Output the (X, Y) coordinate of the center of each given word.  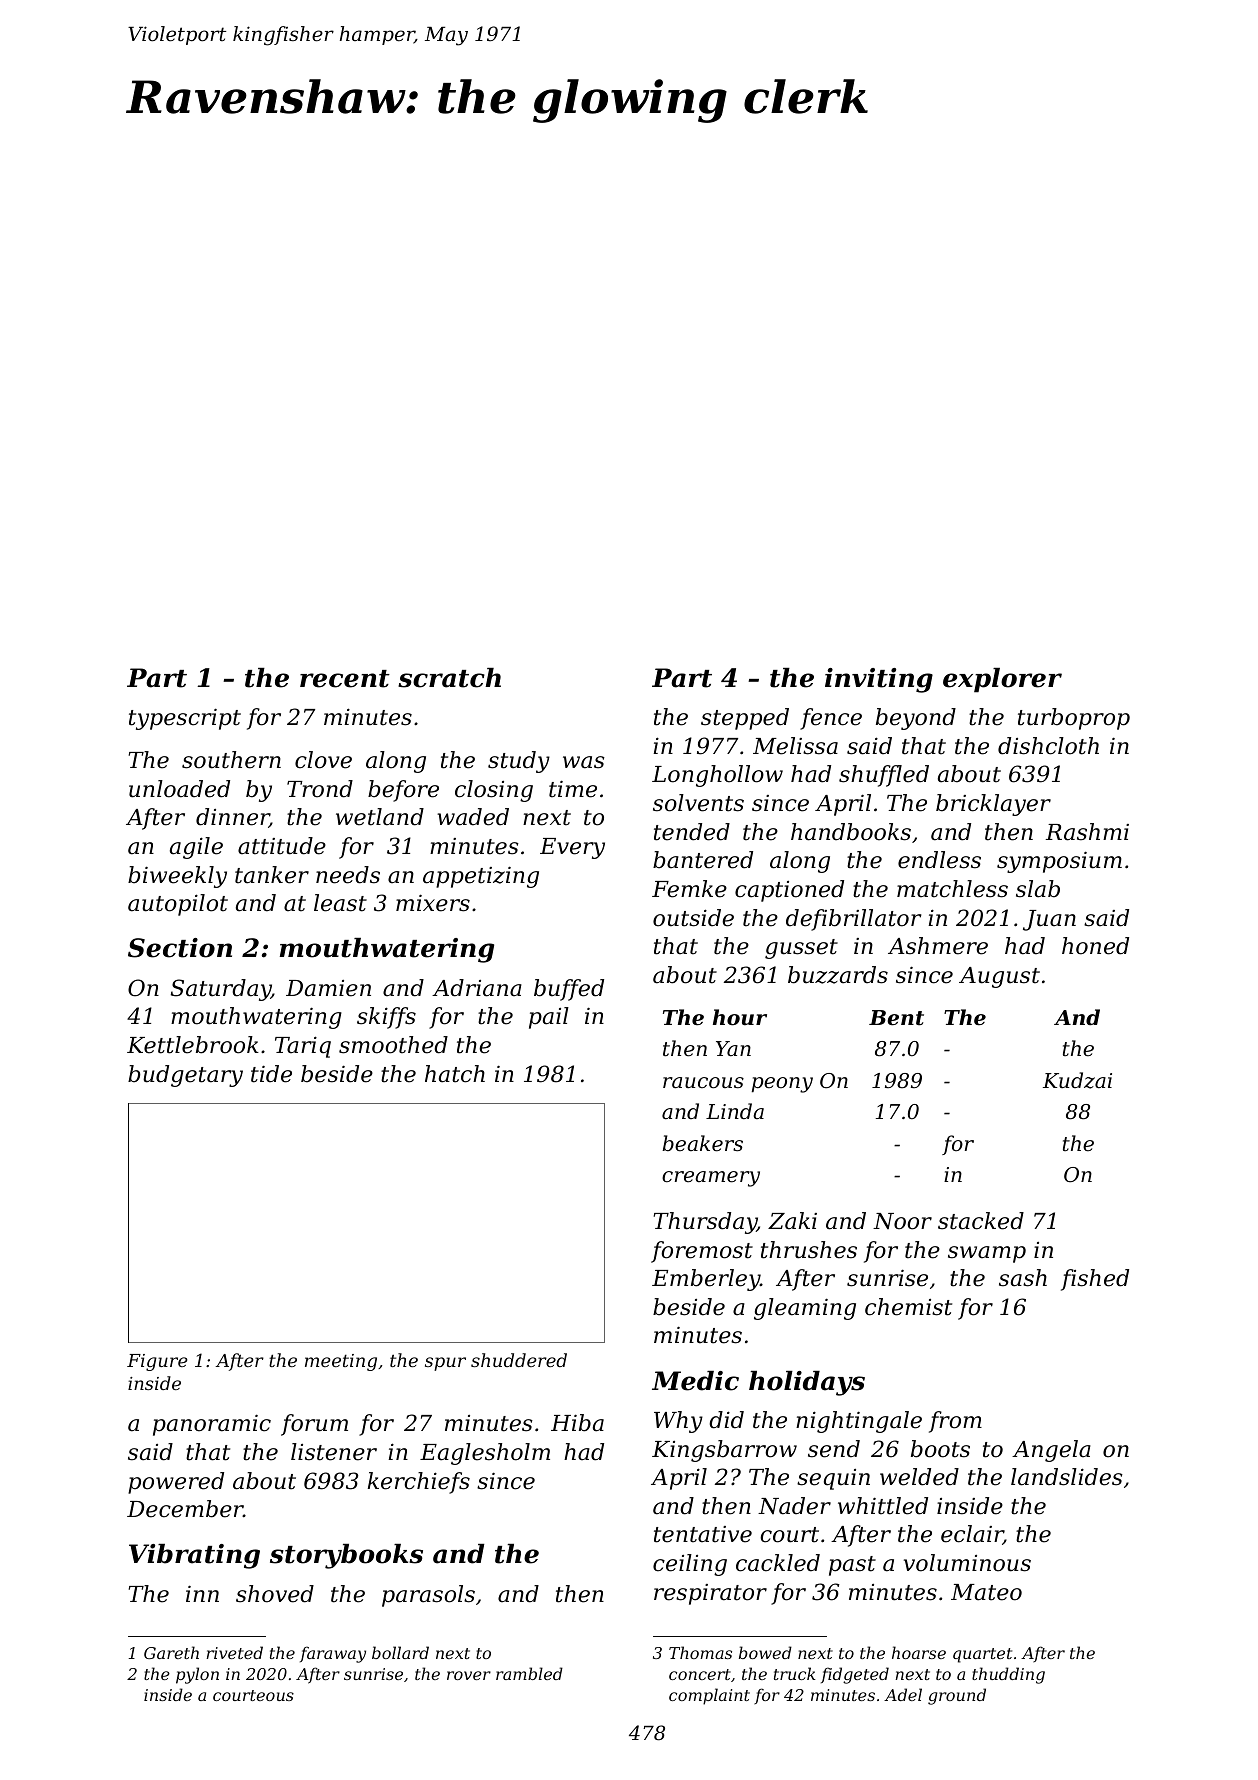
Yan (733, 1049)
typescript (185, 719)
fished (1095, 1280)
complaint (709, 1696)
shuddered (519, 1360)
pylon (197, 1675)
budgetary (185, 1076)
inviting (879, 680)
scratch (449, 678)
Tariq (303, 1047)
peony (782, 1085)
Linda (735, 1111)
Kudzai (1077, 1080)
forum (314, 1425)
